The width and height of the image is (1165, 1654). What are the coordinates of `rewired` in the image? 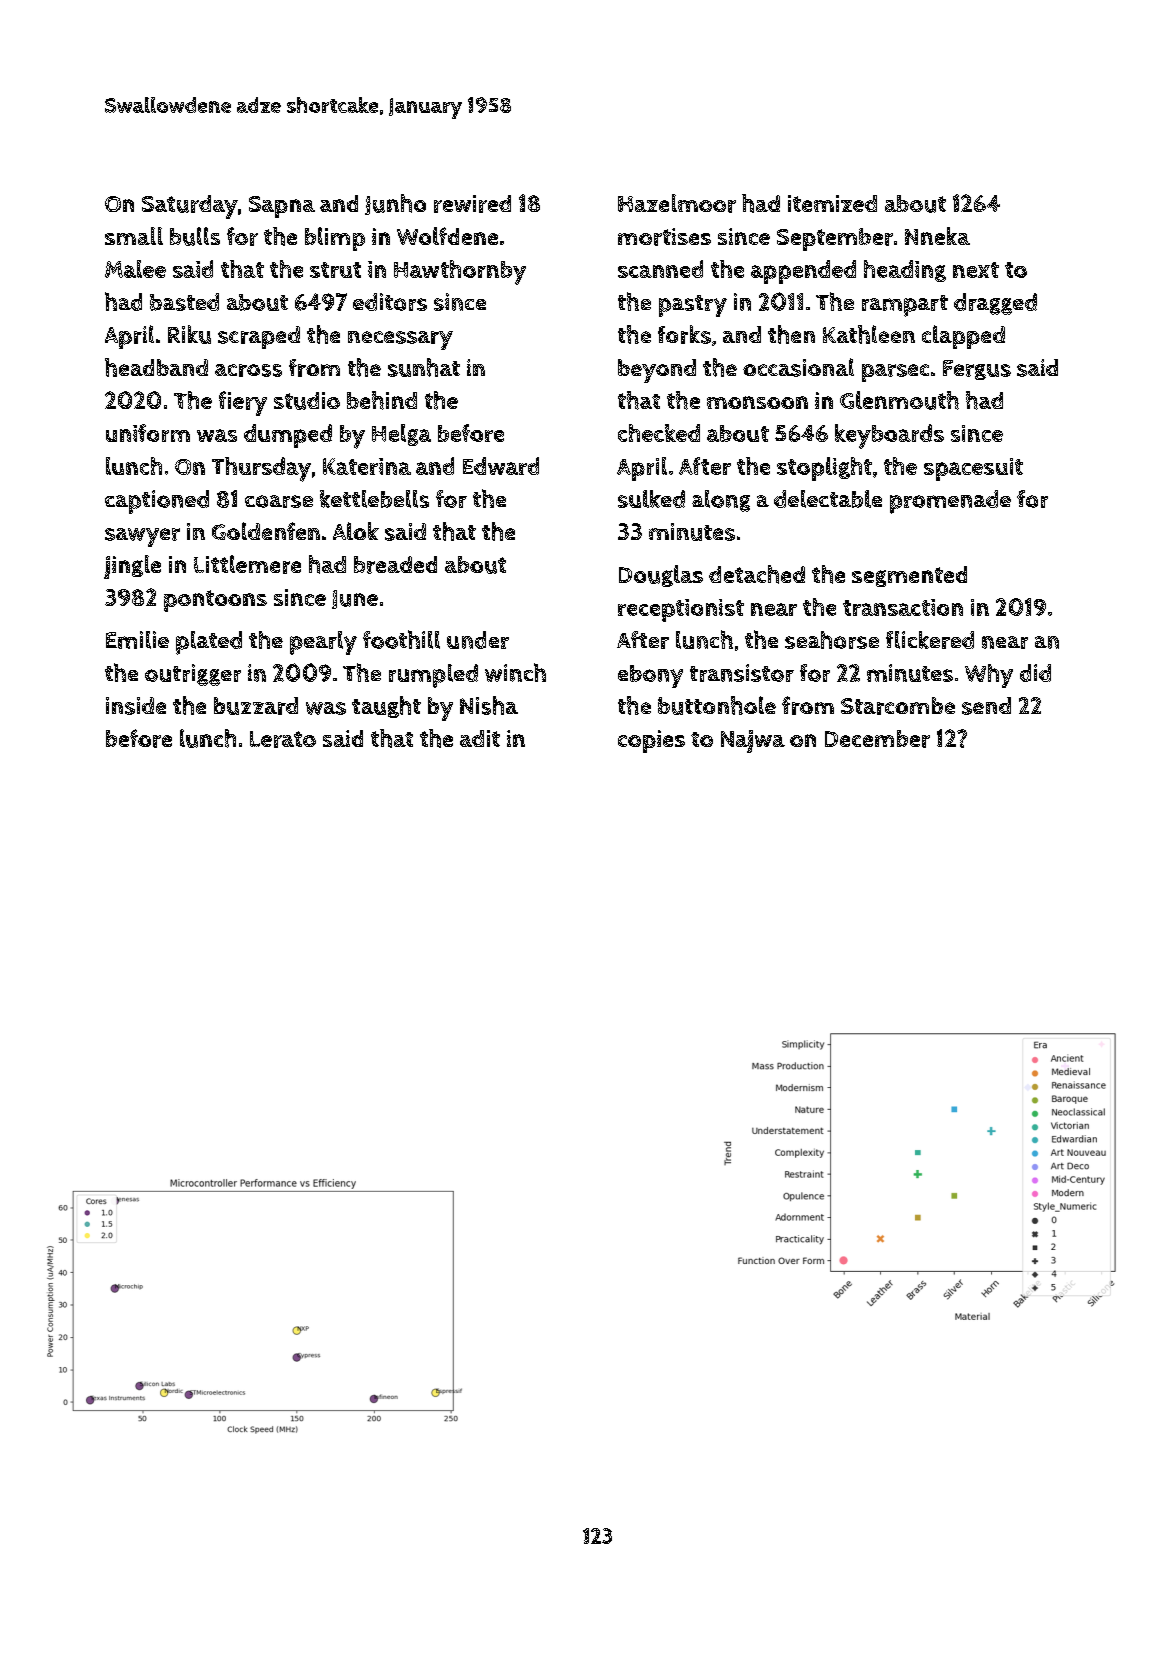 It's located at (472, 204).
